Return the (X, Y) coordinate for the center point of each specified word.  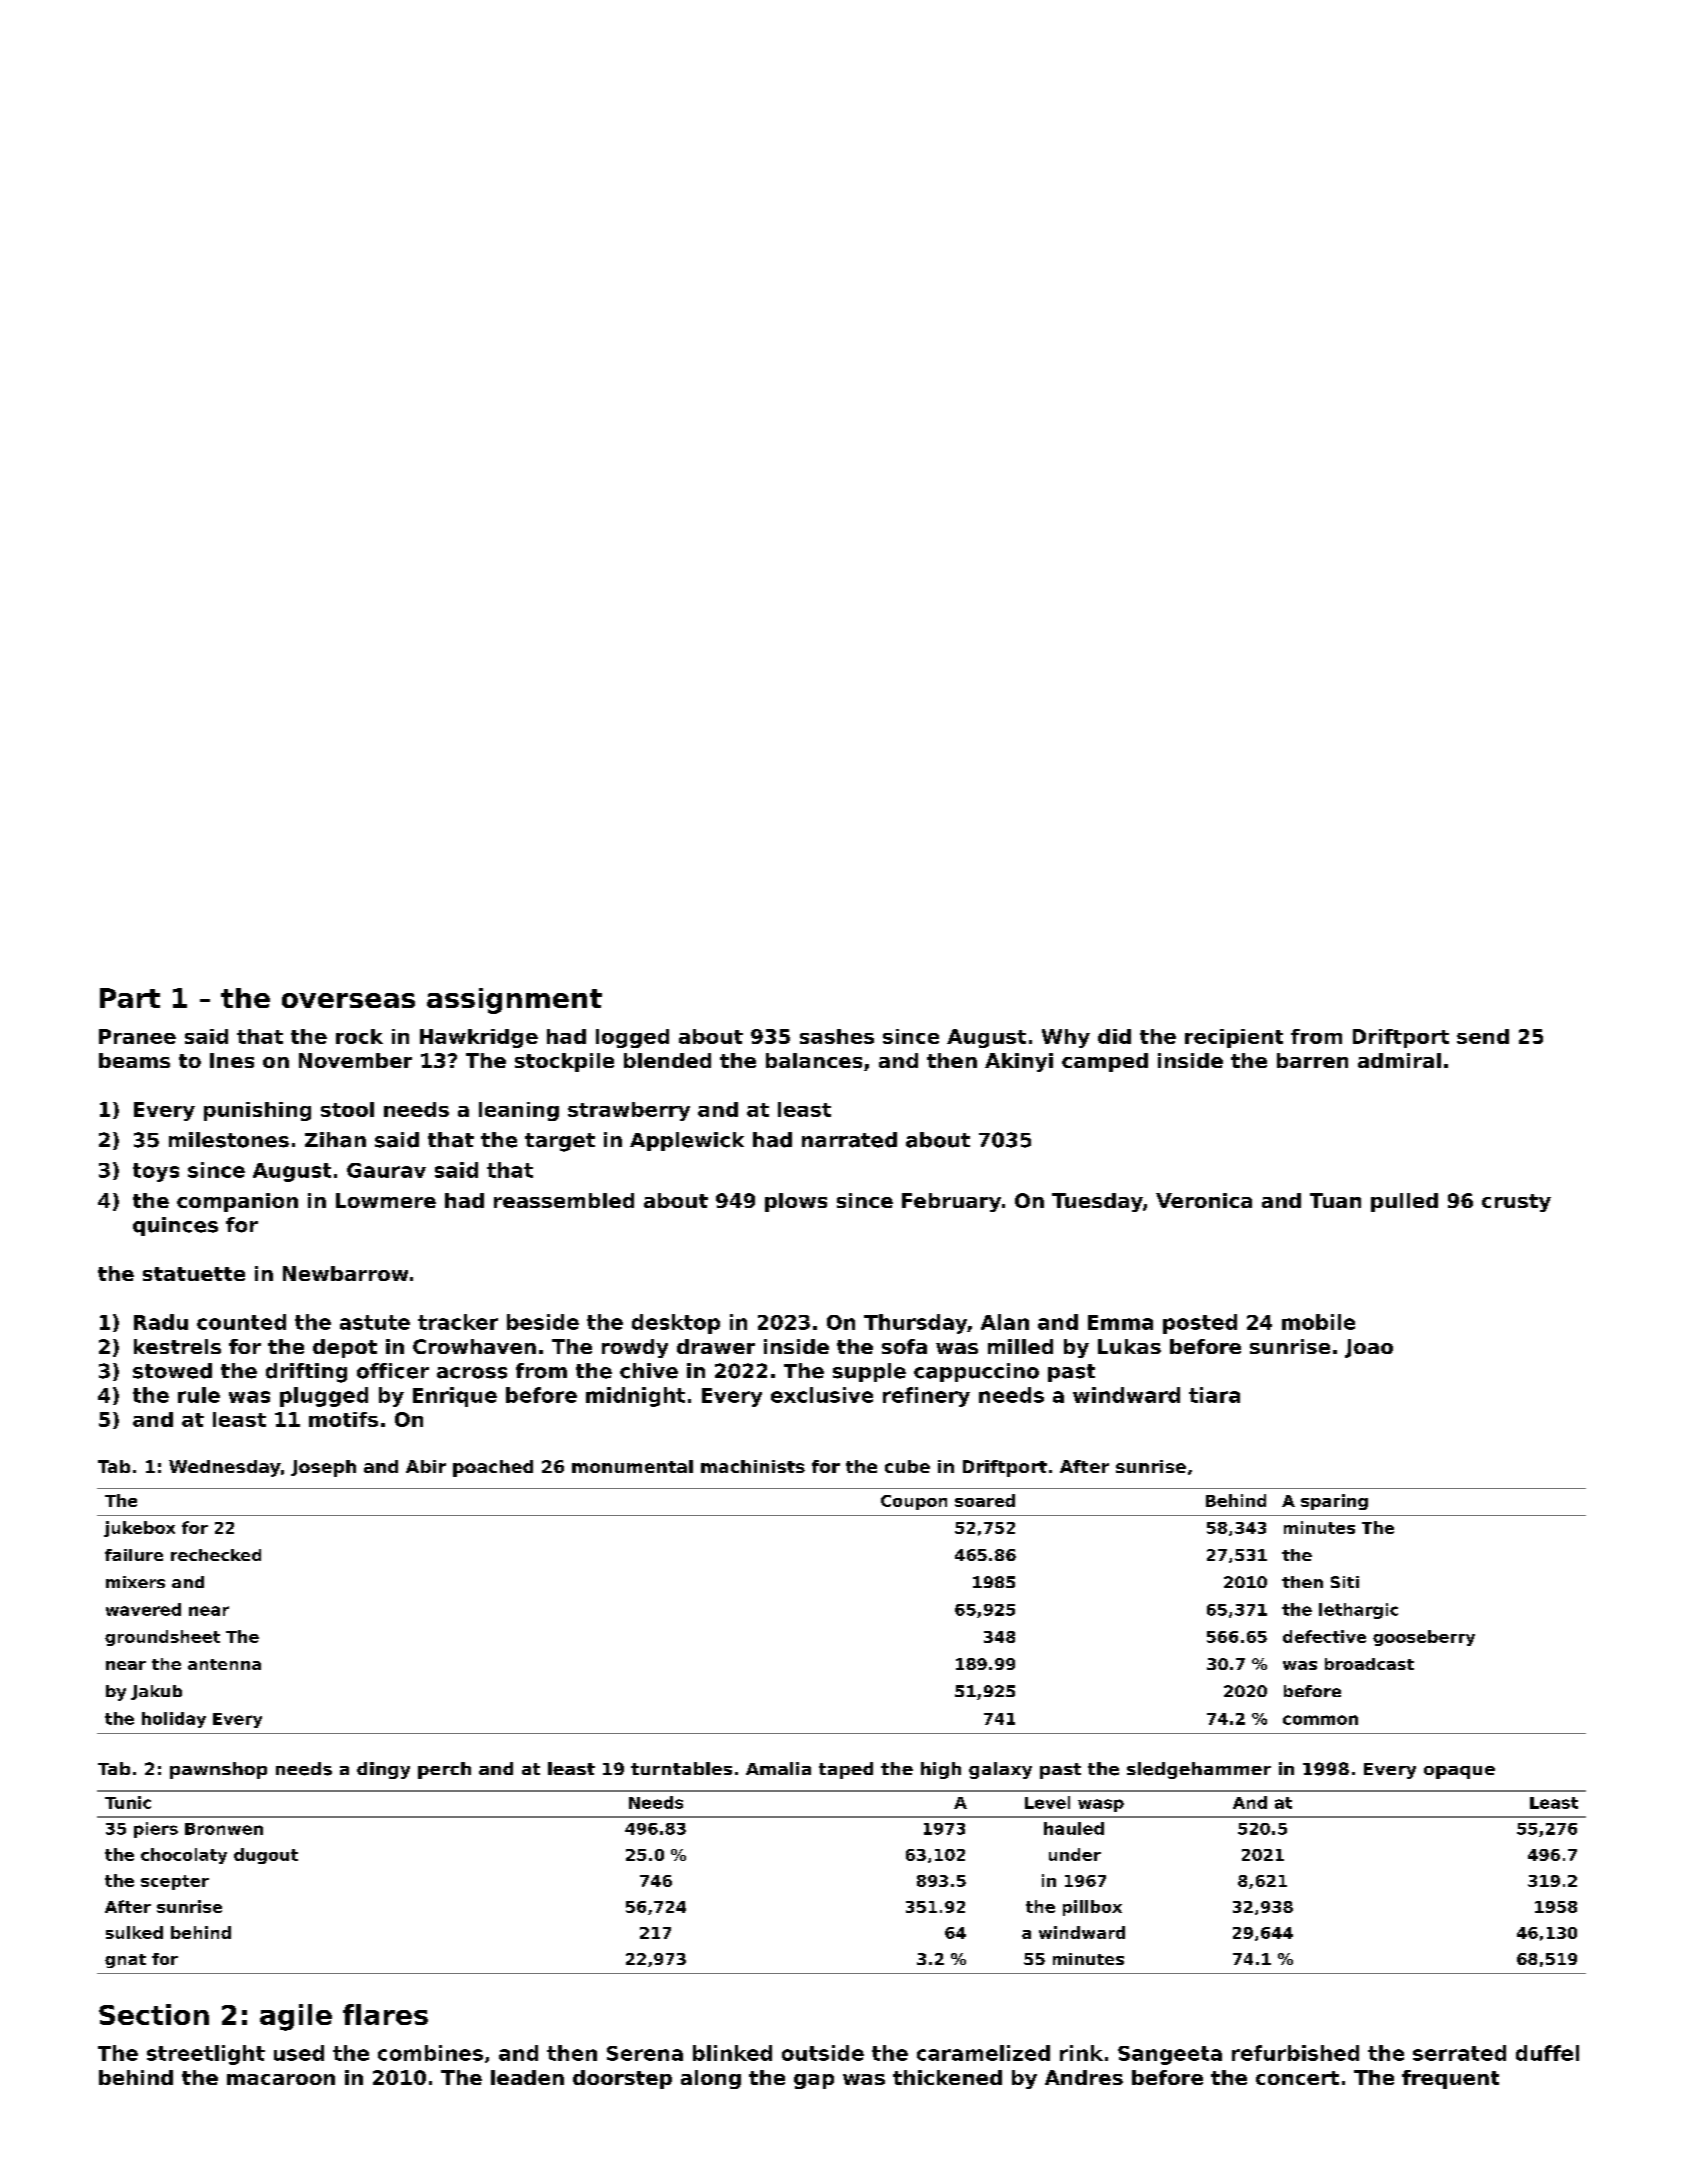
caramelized (983, 2053)
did (1114, 1036)
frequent (1450, 2079)
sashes (837, 1036)
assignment (514, 1001)
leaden (527, 2077)
